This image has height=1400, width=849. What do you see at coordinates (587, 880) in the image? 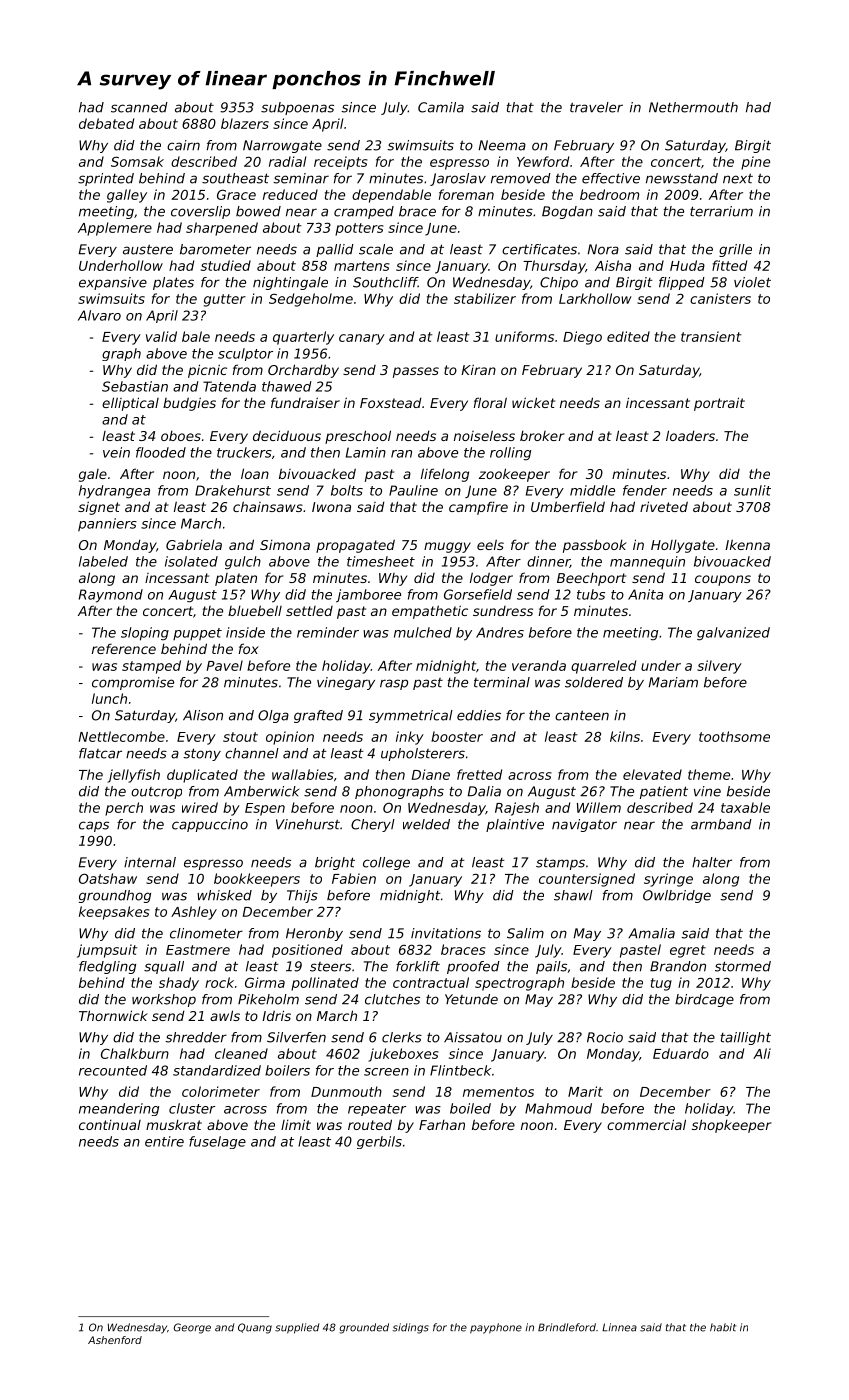
I see `countersigned` at bounding box center [587, 880].
